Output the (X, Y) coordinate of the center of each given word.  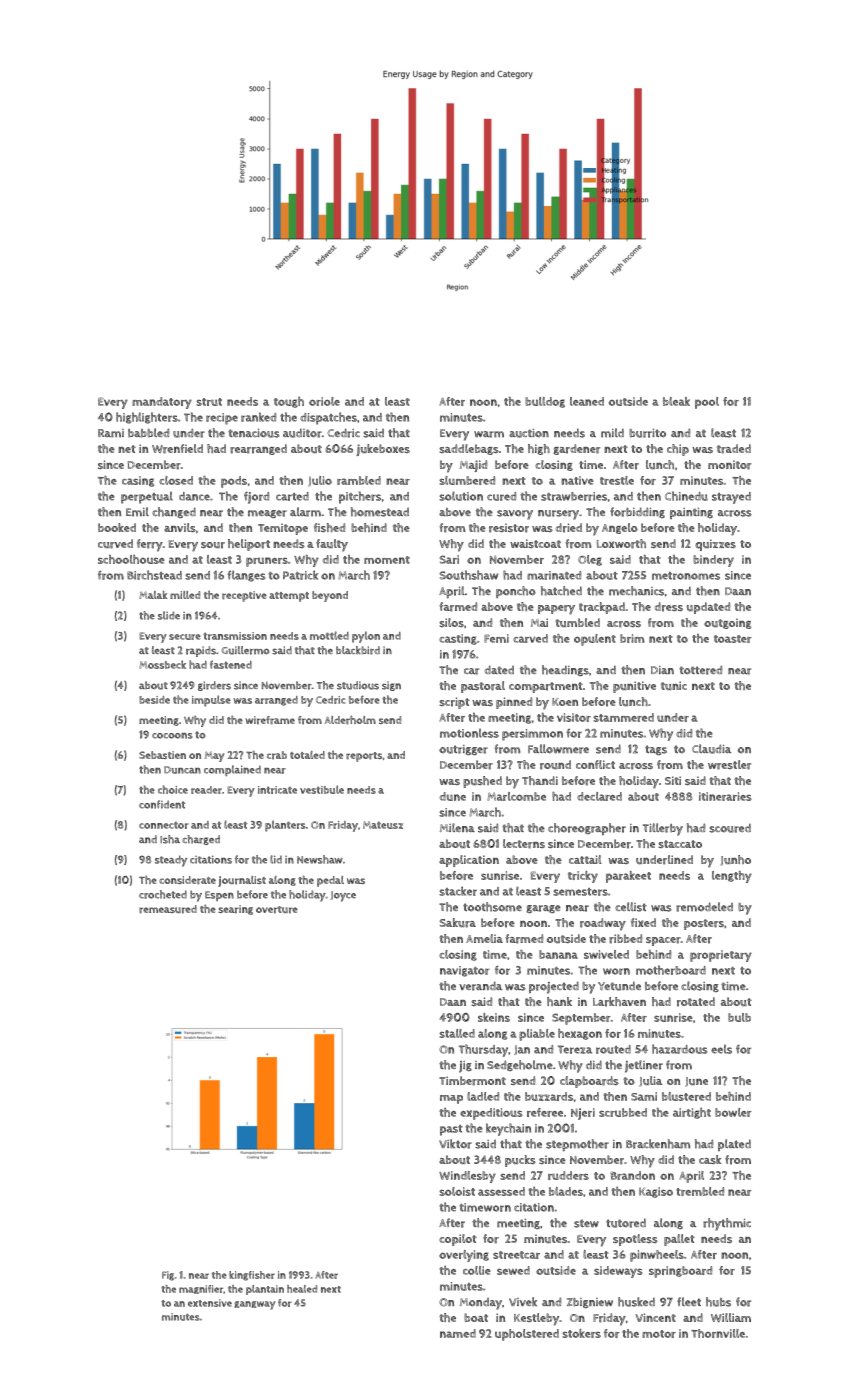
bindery (713, 561)
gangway (255, 1305)
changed (174, 512)
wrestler (729, 765)
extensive (210, 1303)
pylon (366, 637)
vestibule (322, 789)
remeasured (168, 909)
